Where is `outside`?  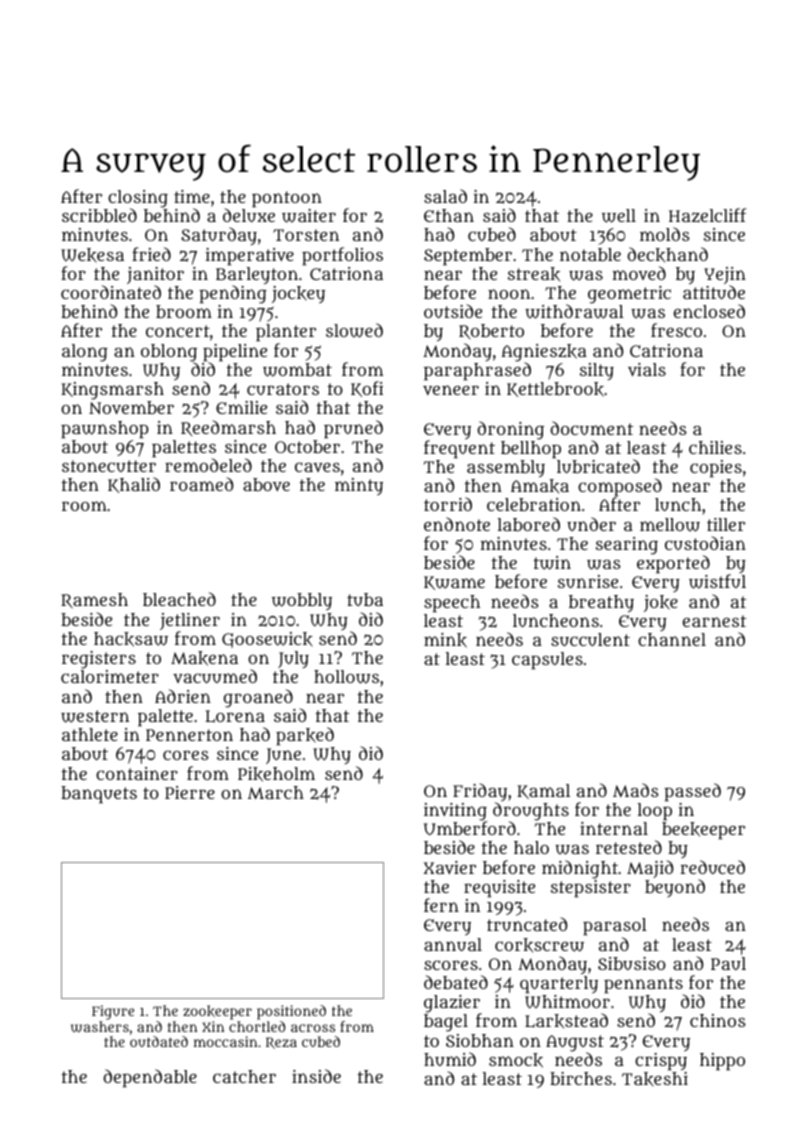 outside is located at coordinates (453, 311).
